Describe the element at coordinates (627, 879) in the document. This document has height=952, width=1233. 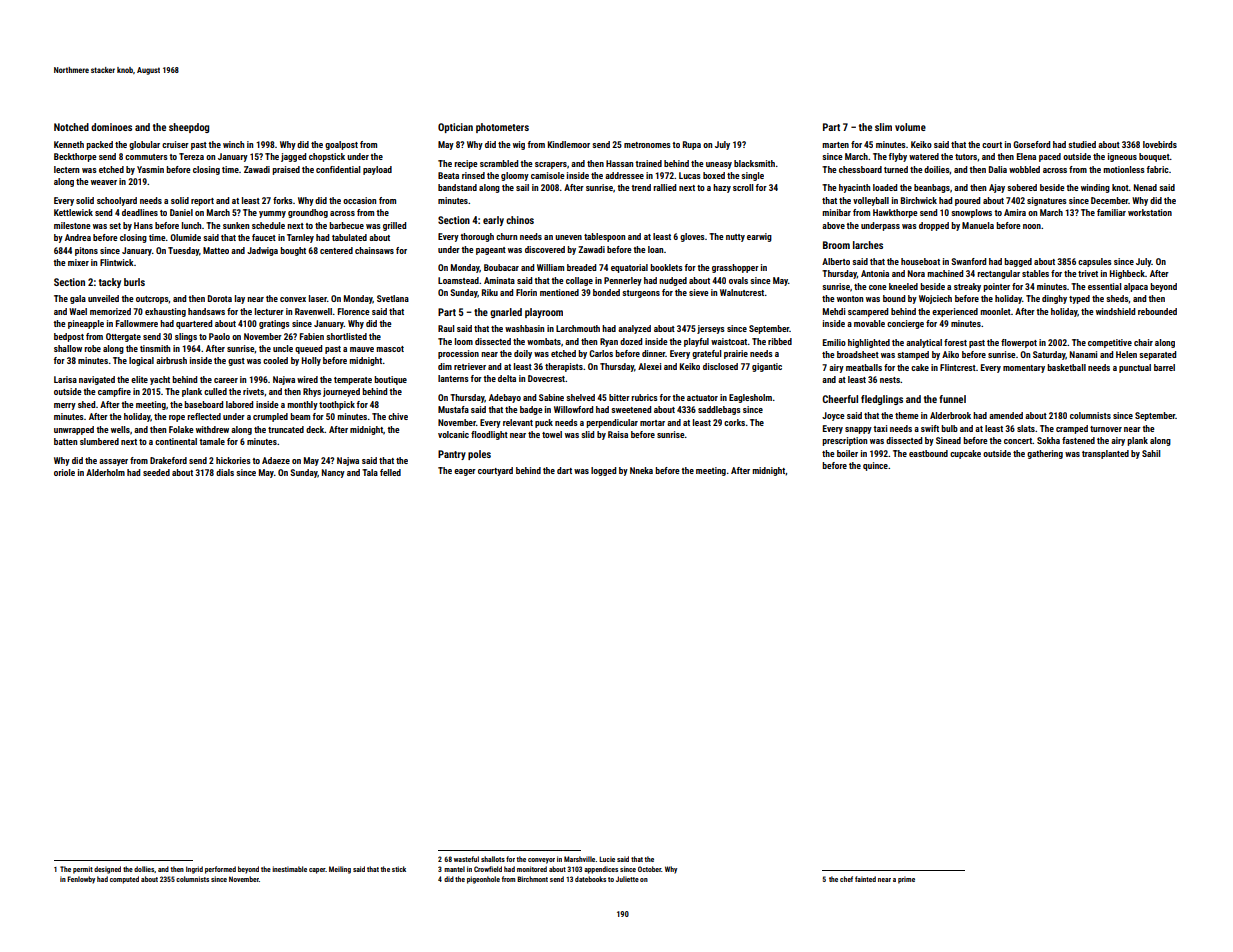
I see `Juliette` at that location.
